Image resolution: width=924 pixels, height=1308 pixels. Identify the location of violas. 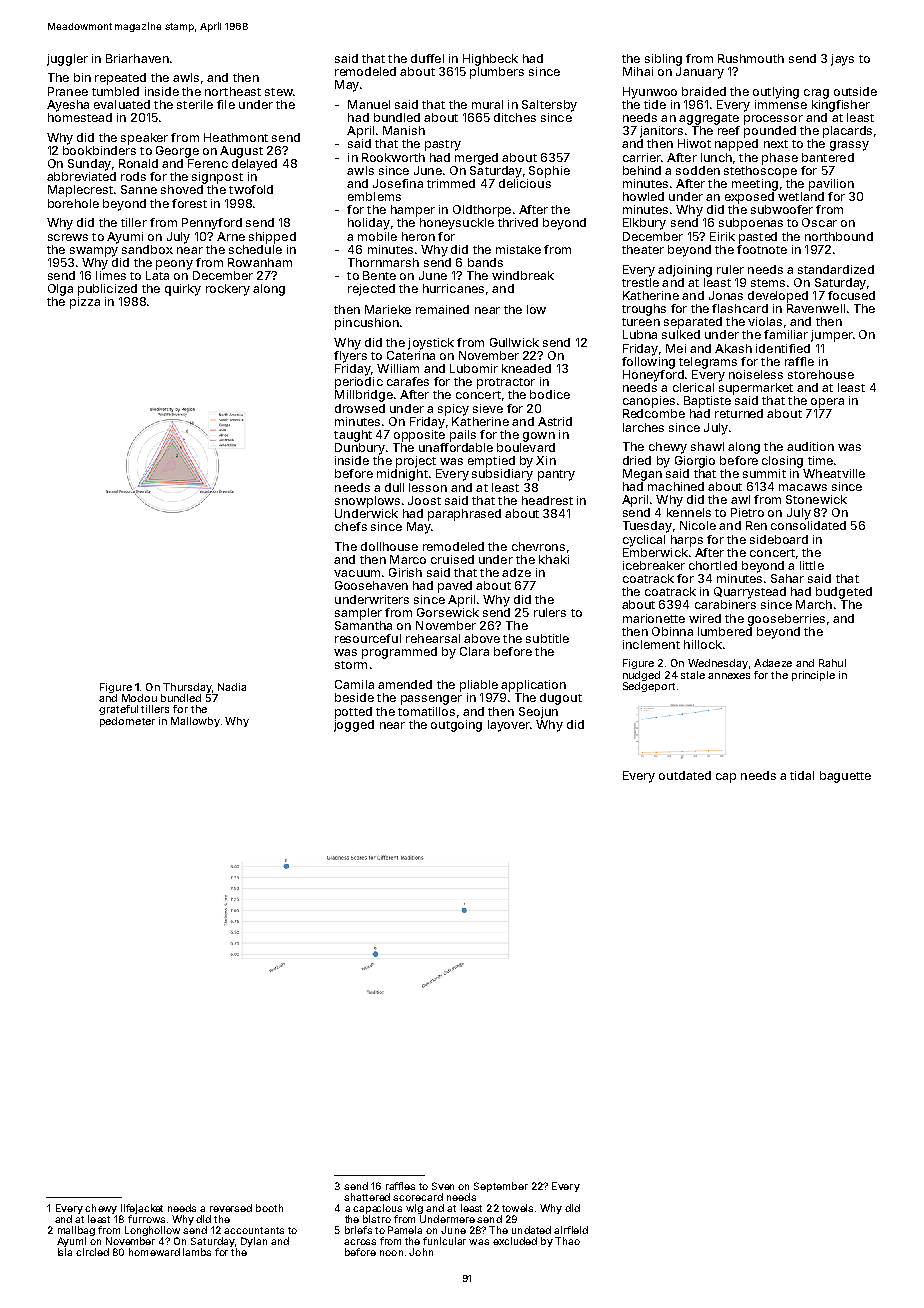
(765, 321).
